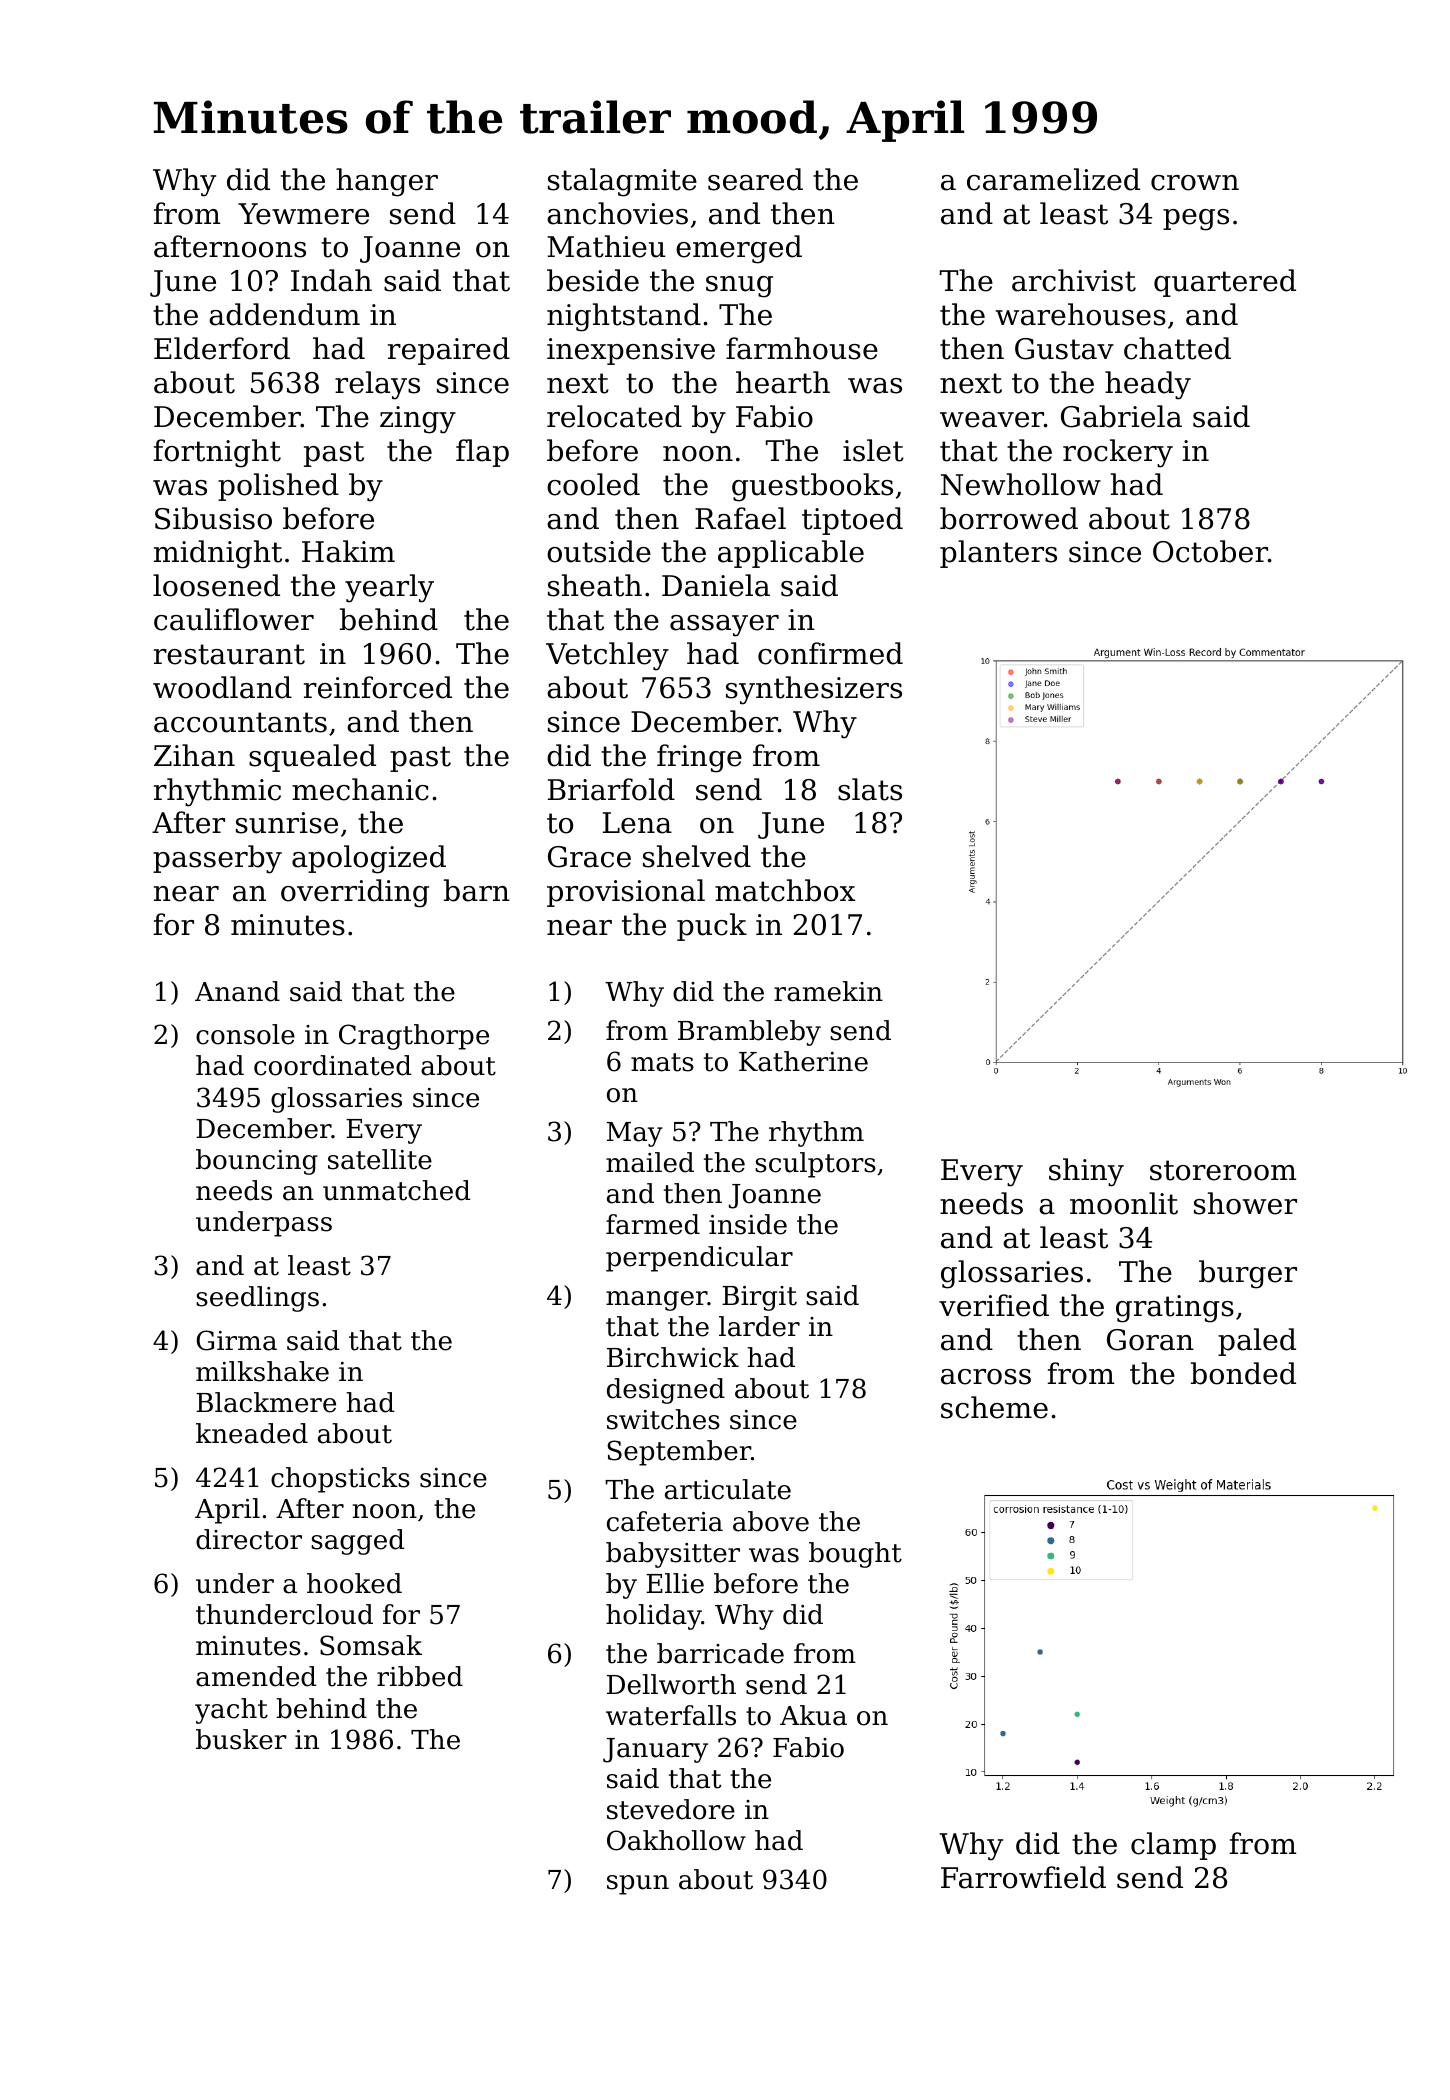 This image has height=2100, width=1450. I want to click on clamp, so click(1173, 1846).
